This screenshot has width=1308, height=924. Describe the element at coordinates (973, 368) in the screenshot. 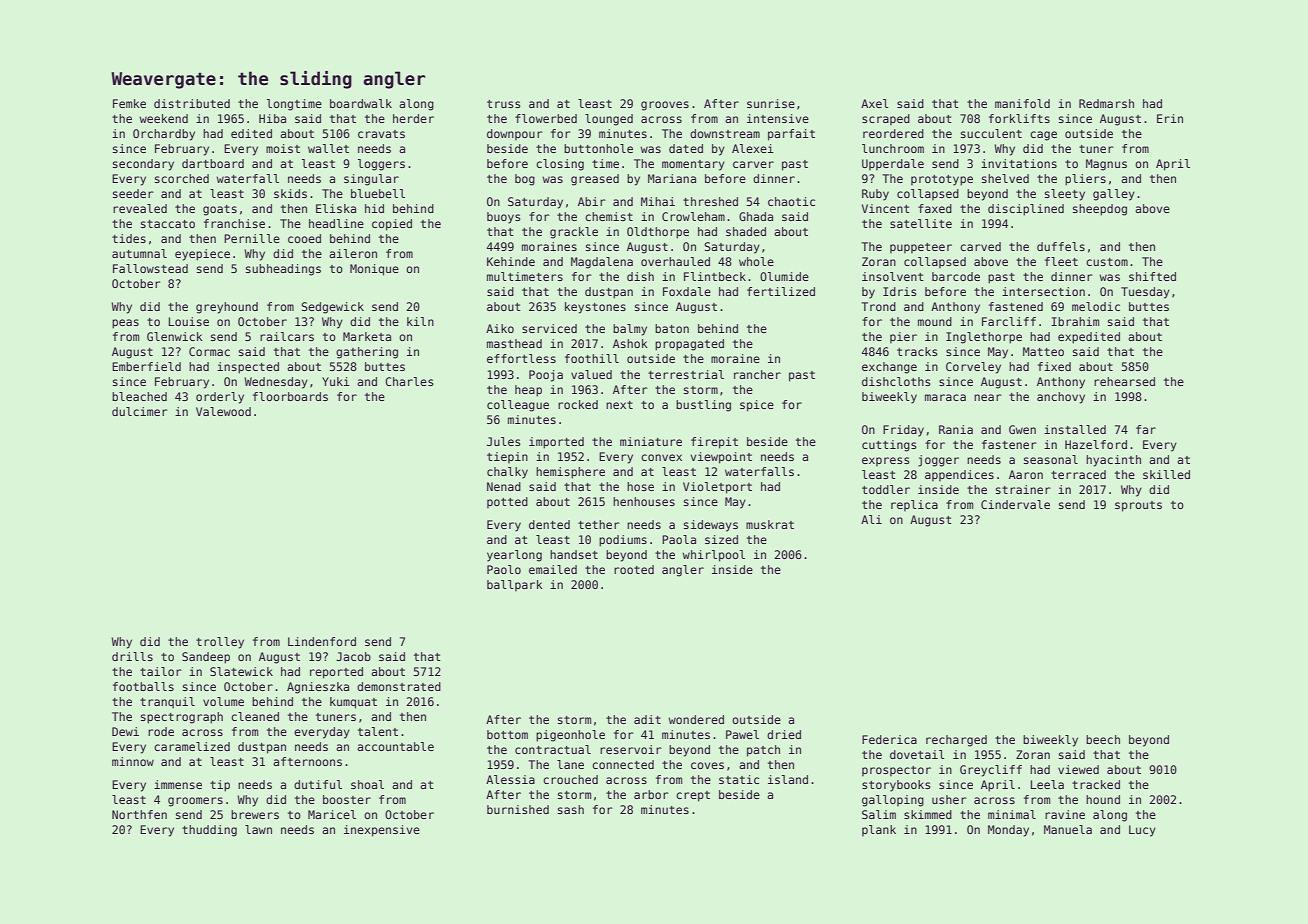

I see `Corveley` at that location.
